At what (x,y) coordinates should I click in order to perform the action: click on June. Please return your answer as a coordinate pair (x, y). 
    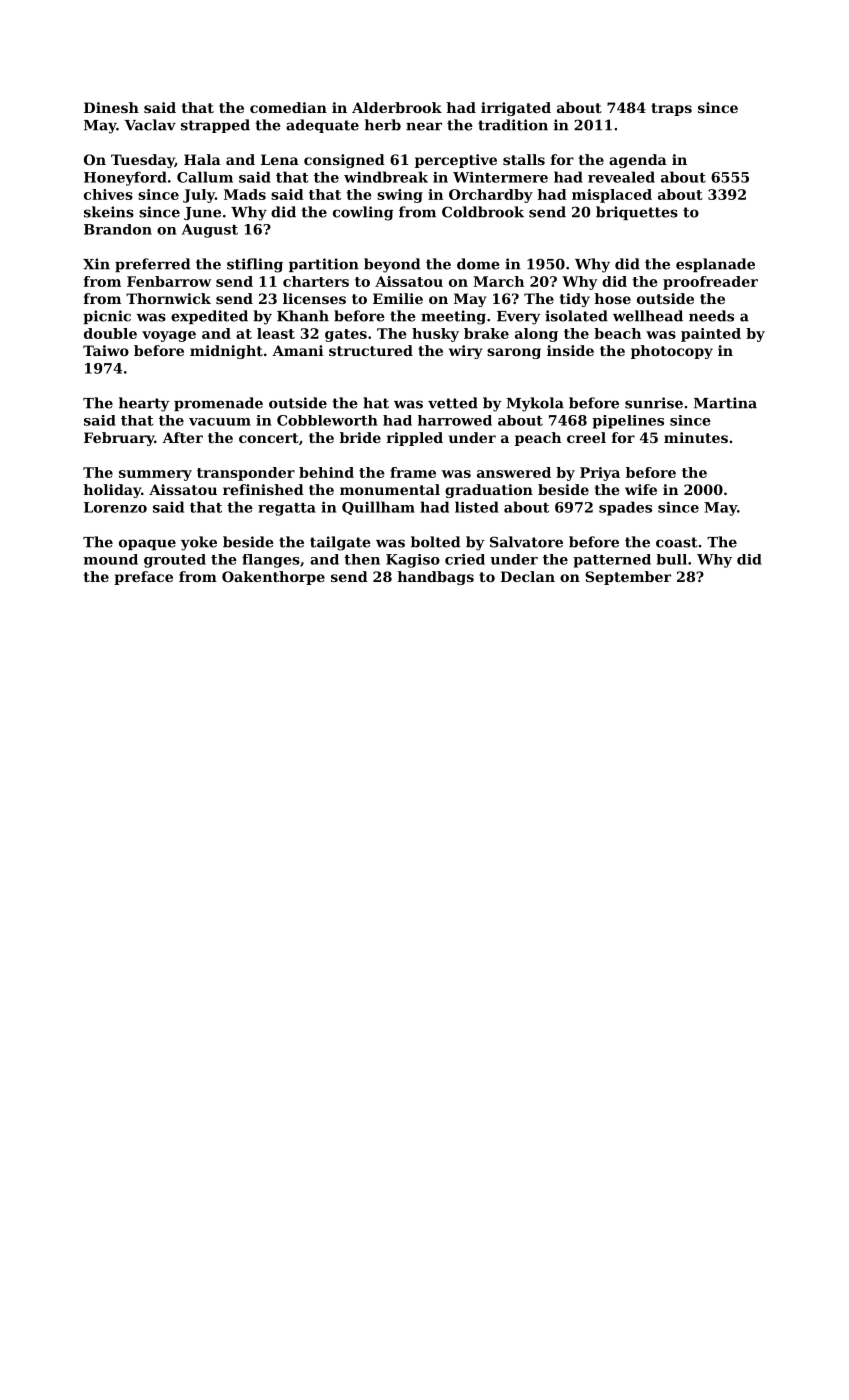
    Looking at the image, I should click on (202, 213).
